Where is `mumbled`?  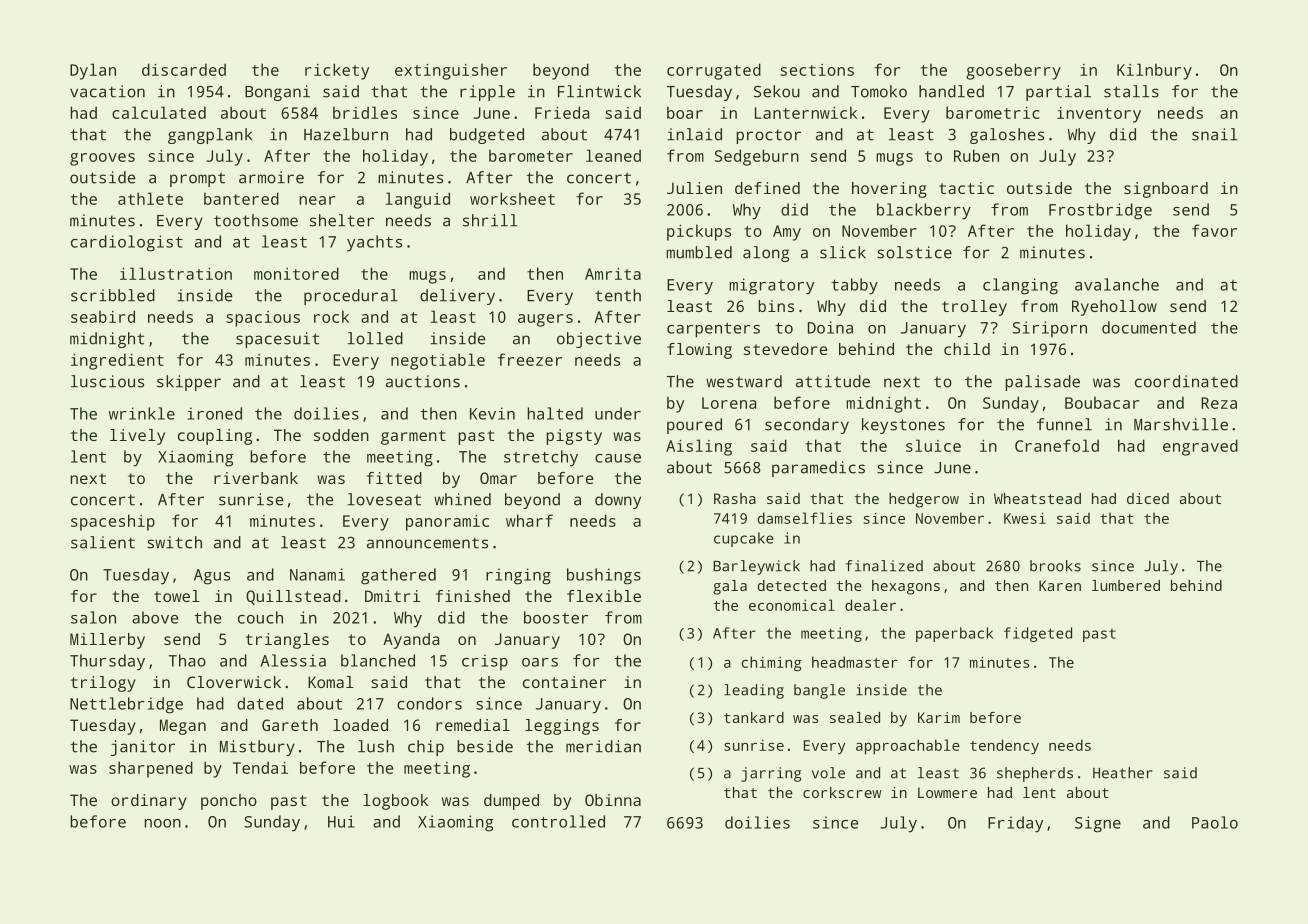
mumbled is located at coordinates (699, 252).
